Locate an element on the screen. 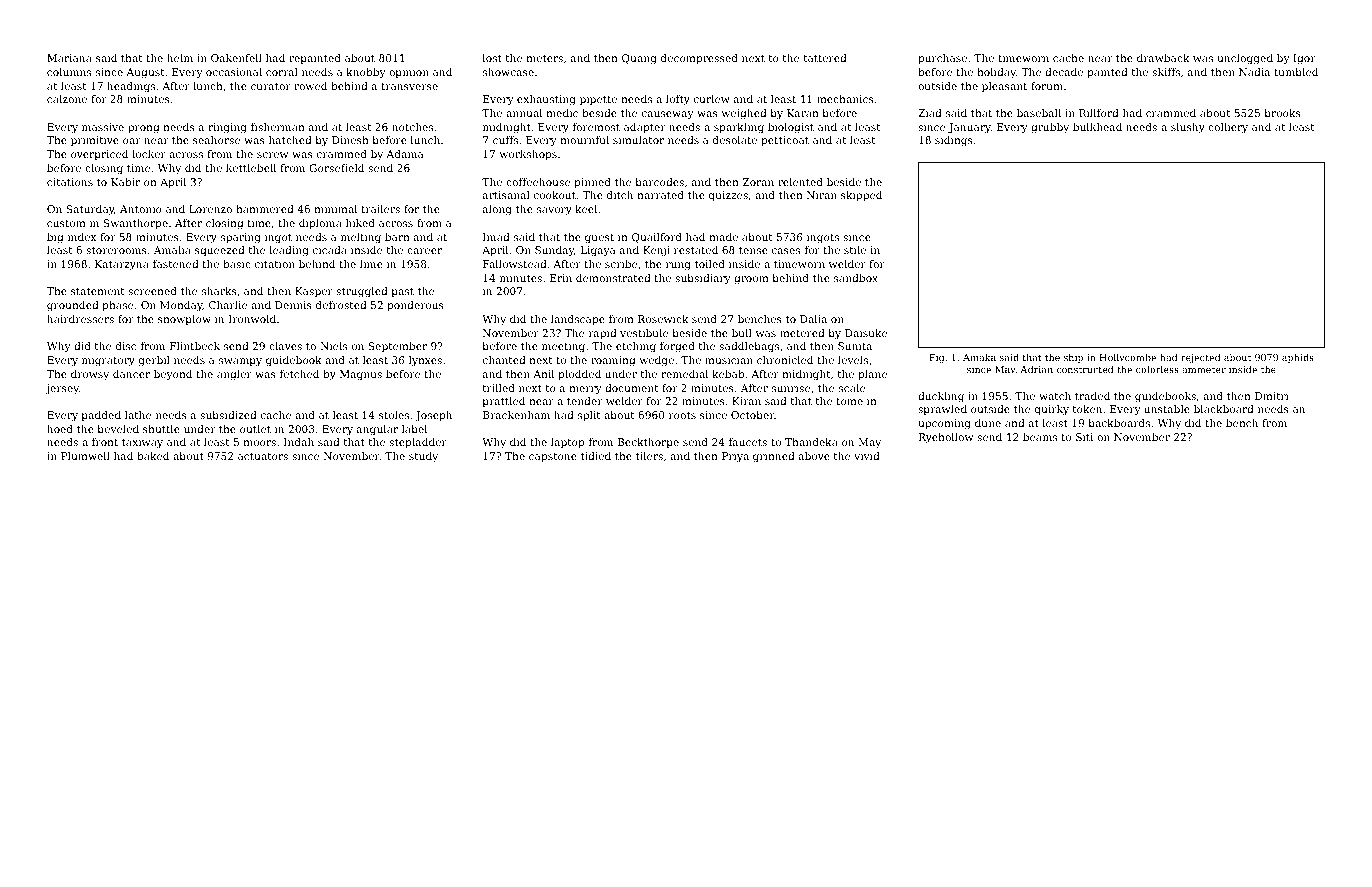  ammeter is located at coordinates (1204, 370).
